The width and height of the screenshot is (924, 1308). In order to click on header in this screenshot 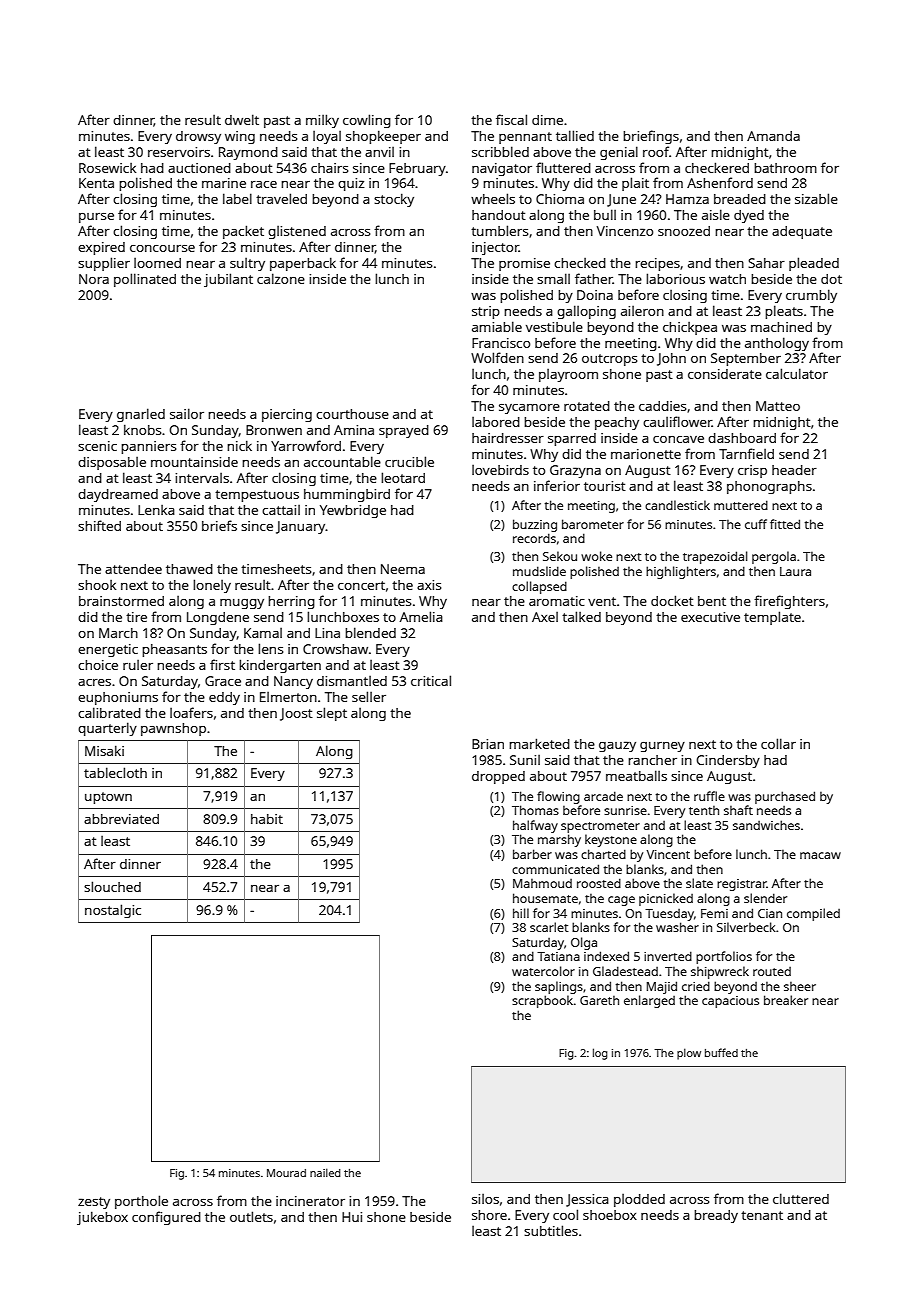, I will do `click(794, 470)`.
